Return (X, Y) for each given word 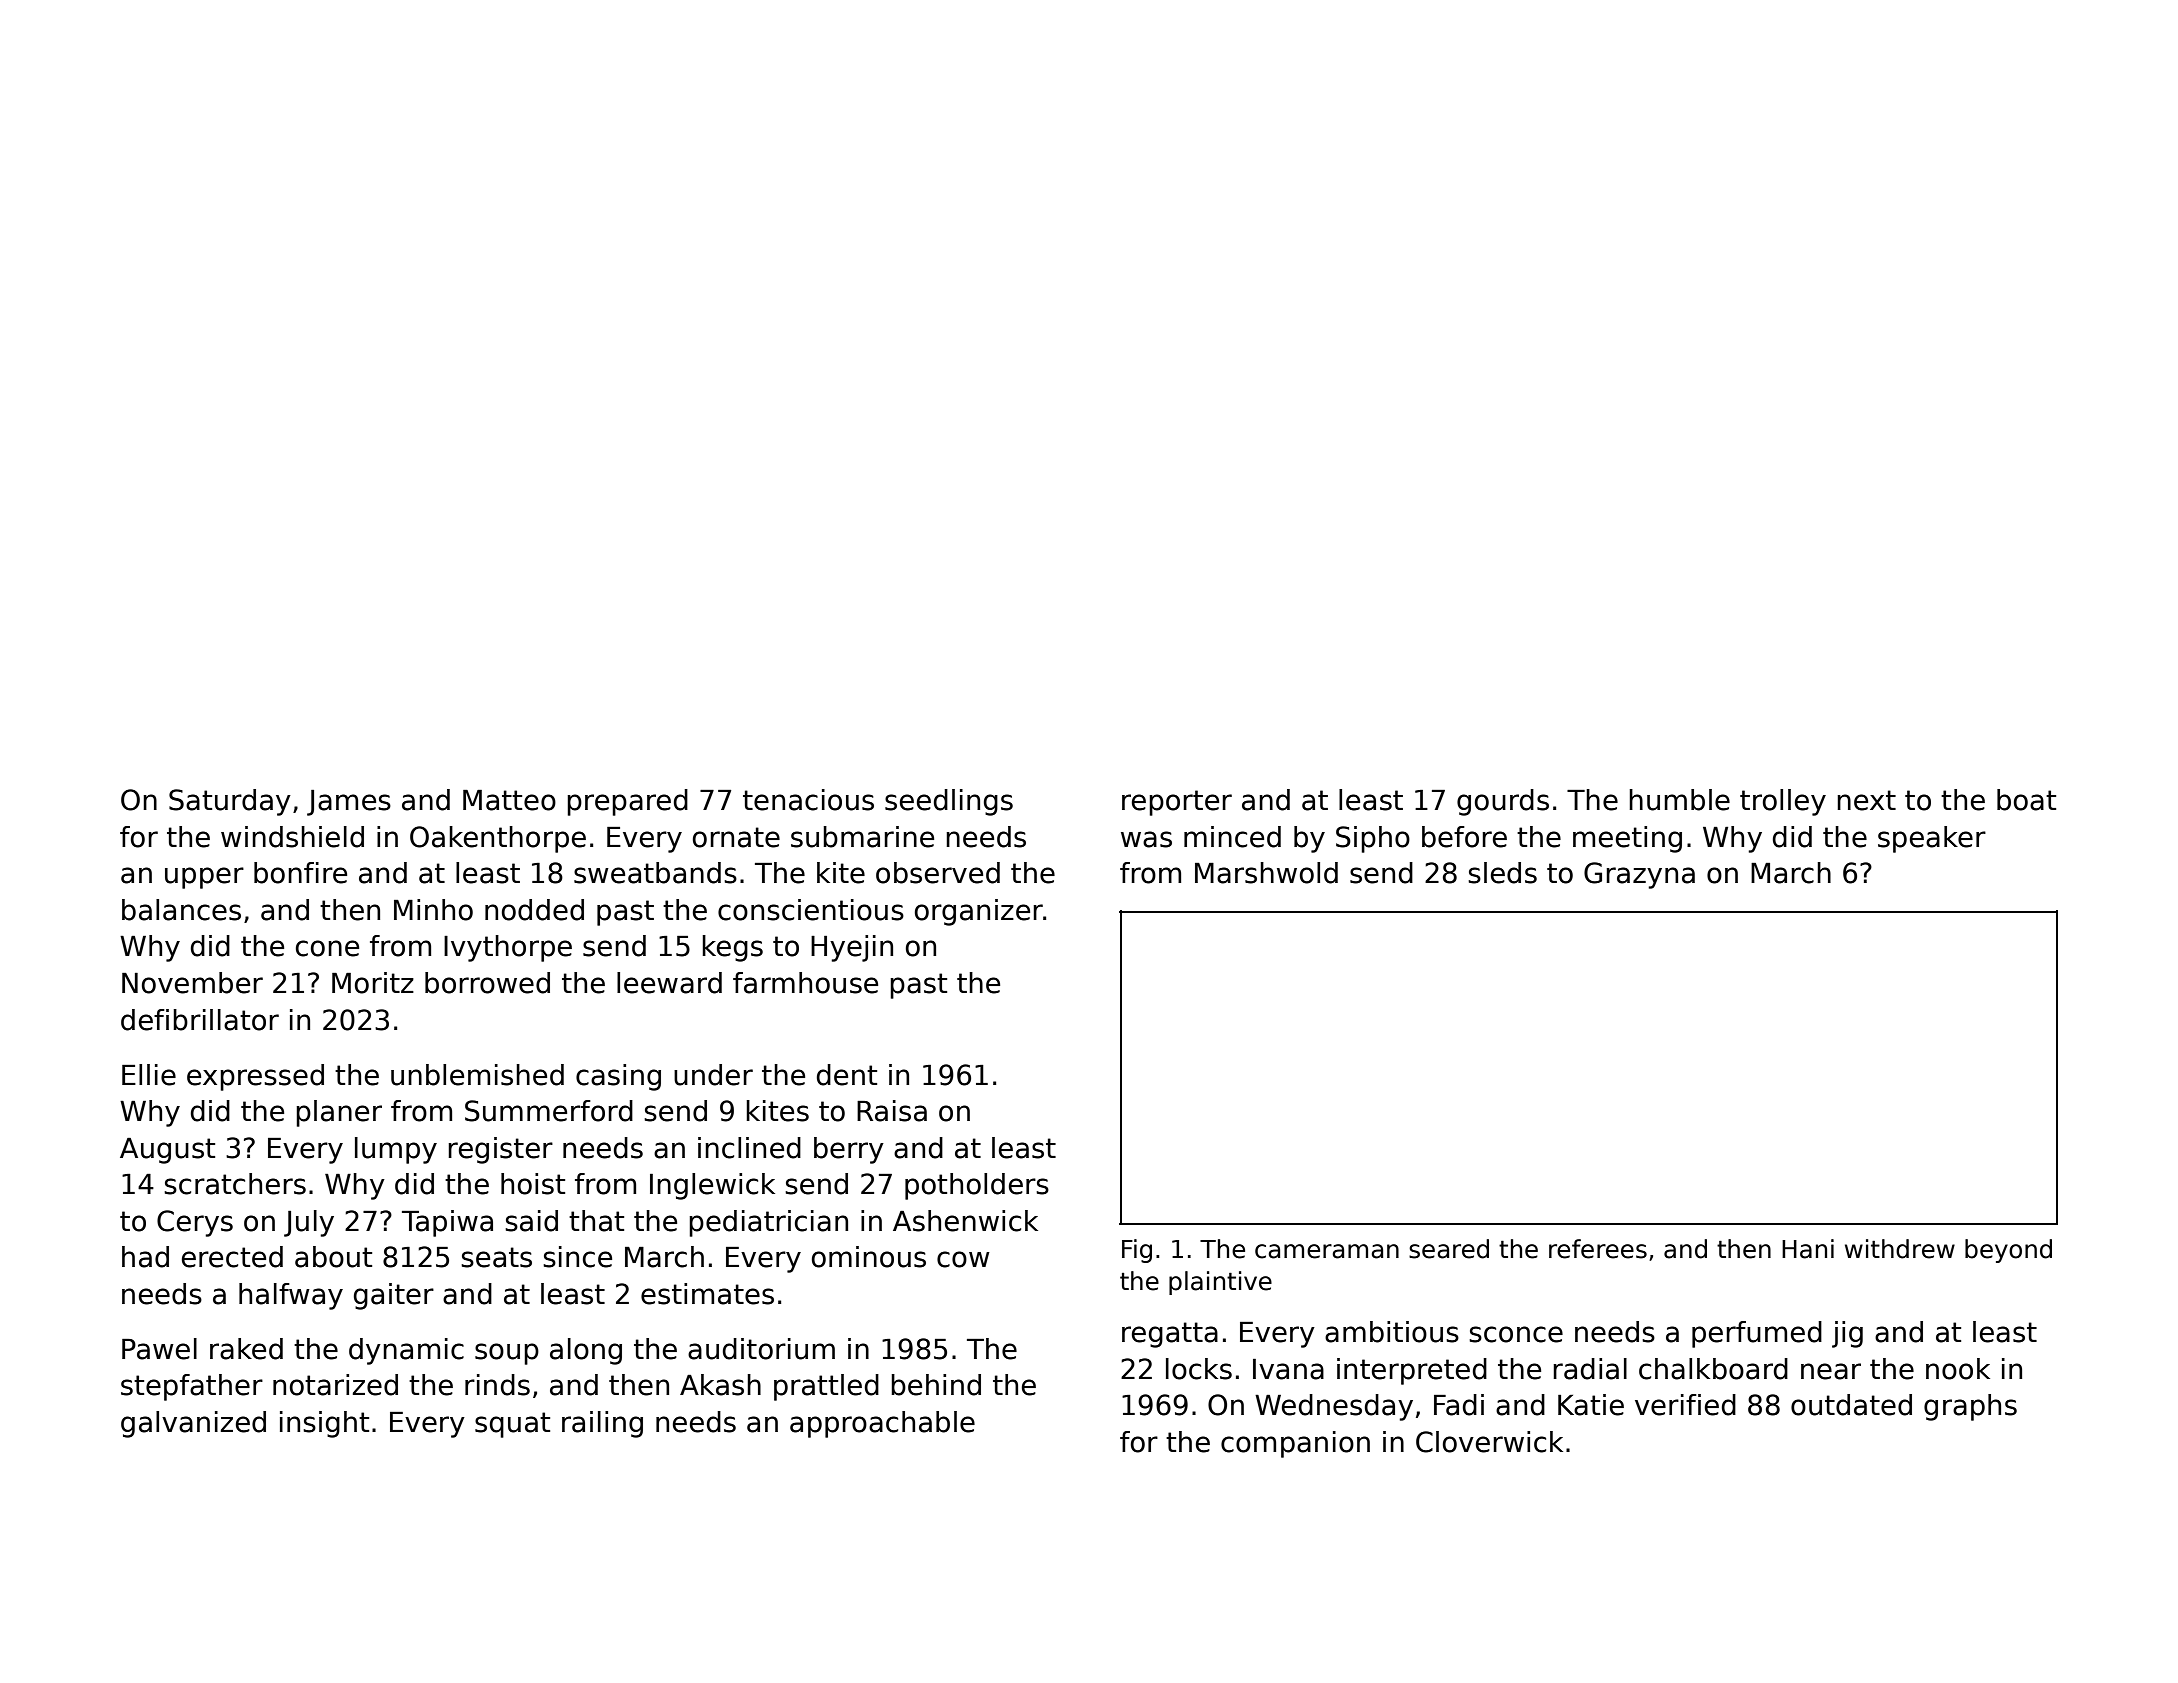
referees (1598, 1249)
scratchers (235, 1184)
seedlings (949, 802)
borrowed (487, 983)
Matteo (509, 800)
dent (847, 1075)
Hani (1808, 1249)
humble (1679, 800)
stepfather (192, 1387)
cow (963, 1259)
